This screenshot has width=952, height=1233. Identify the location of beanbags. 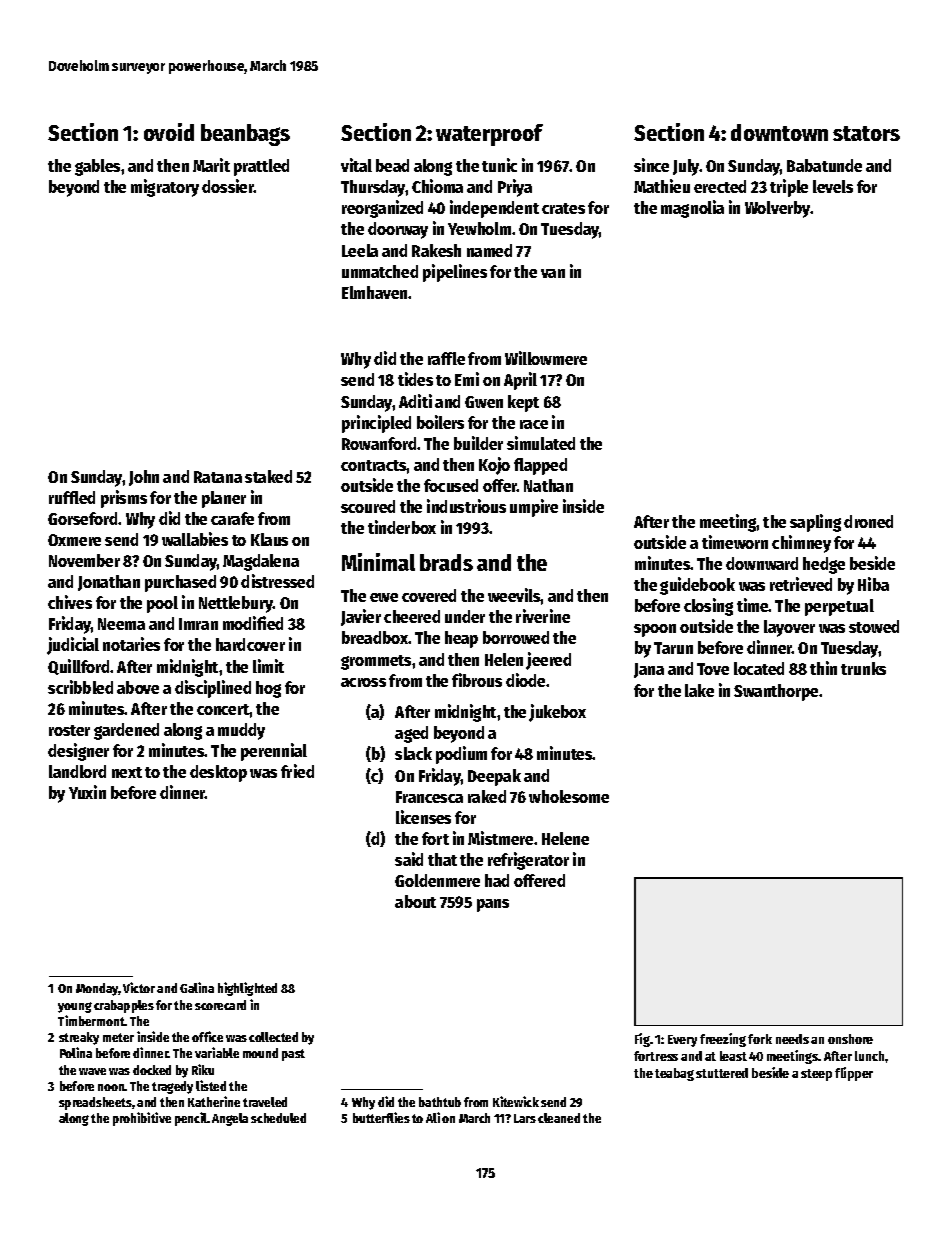
(245, 135).
